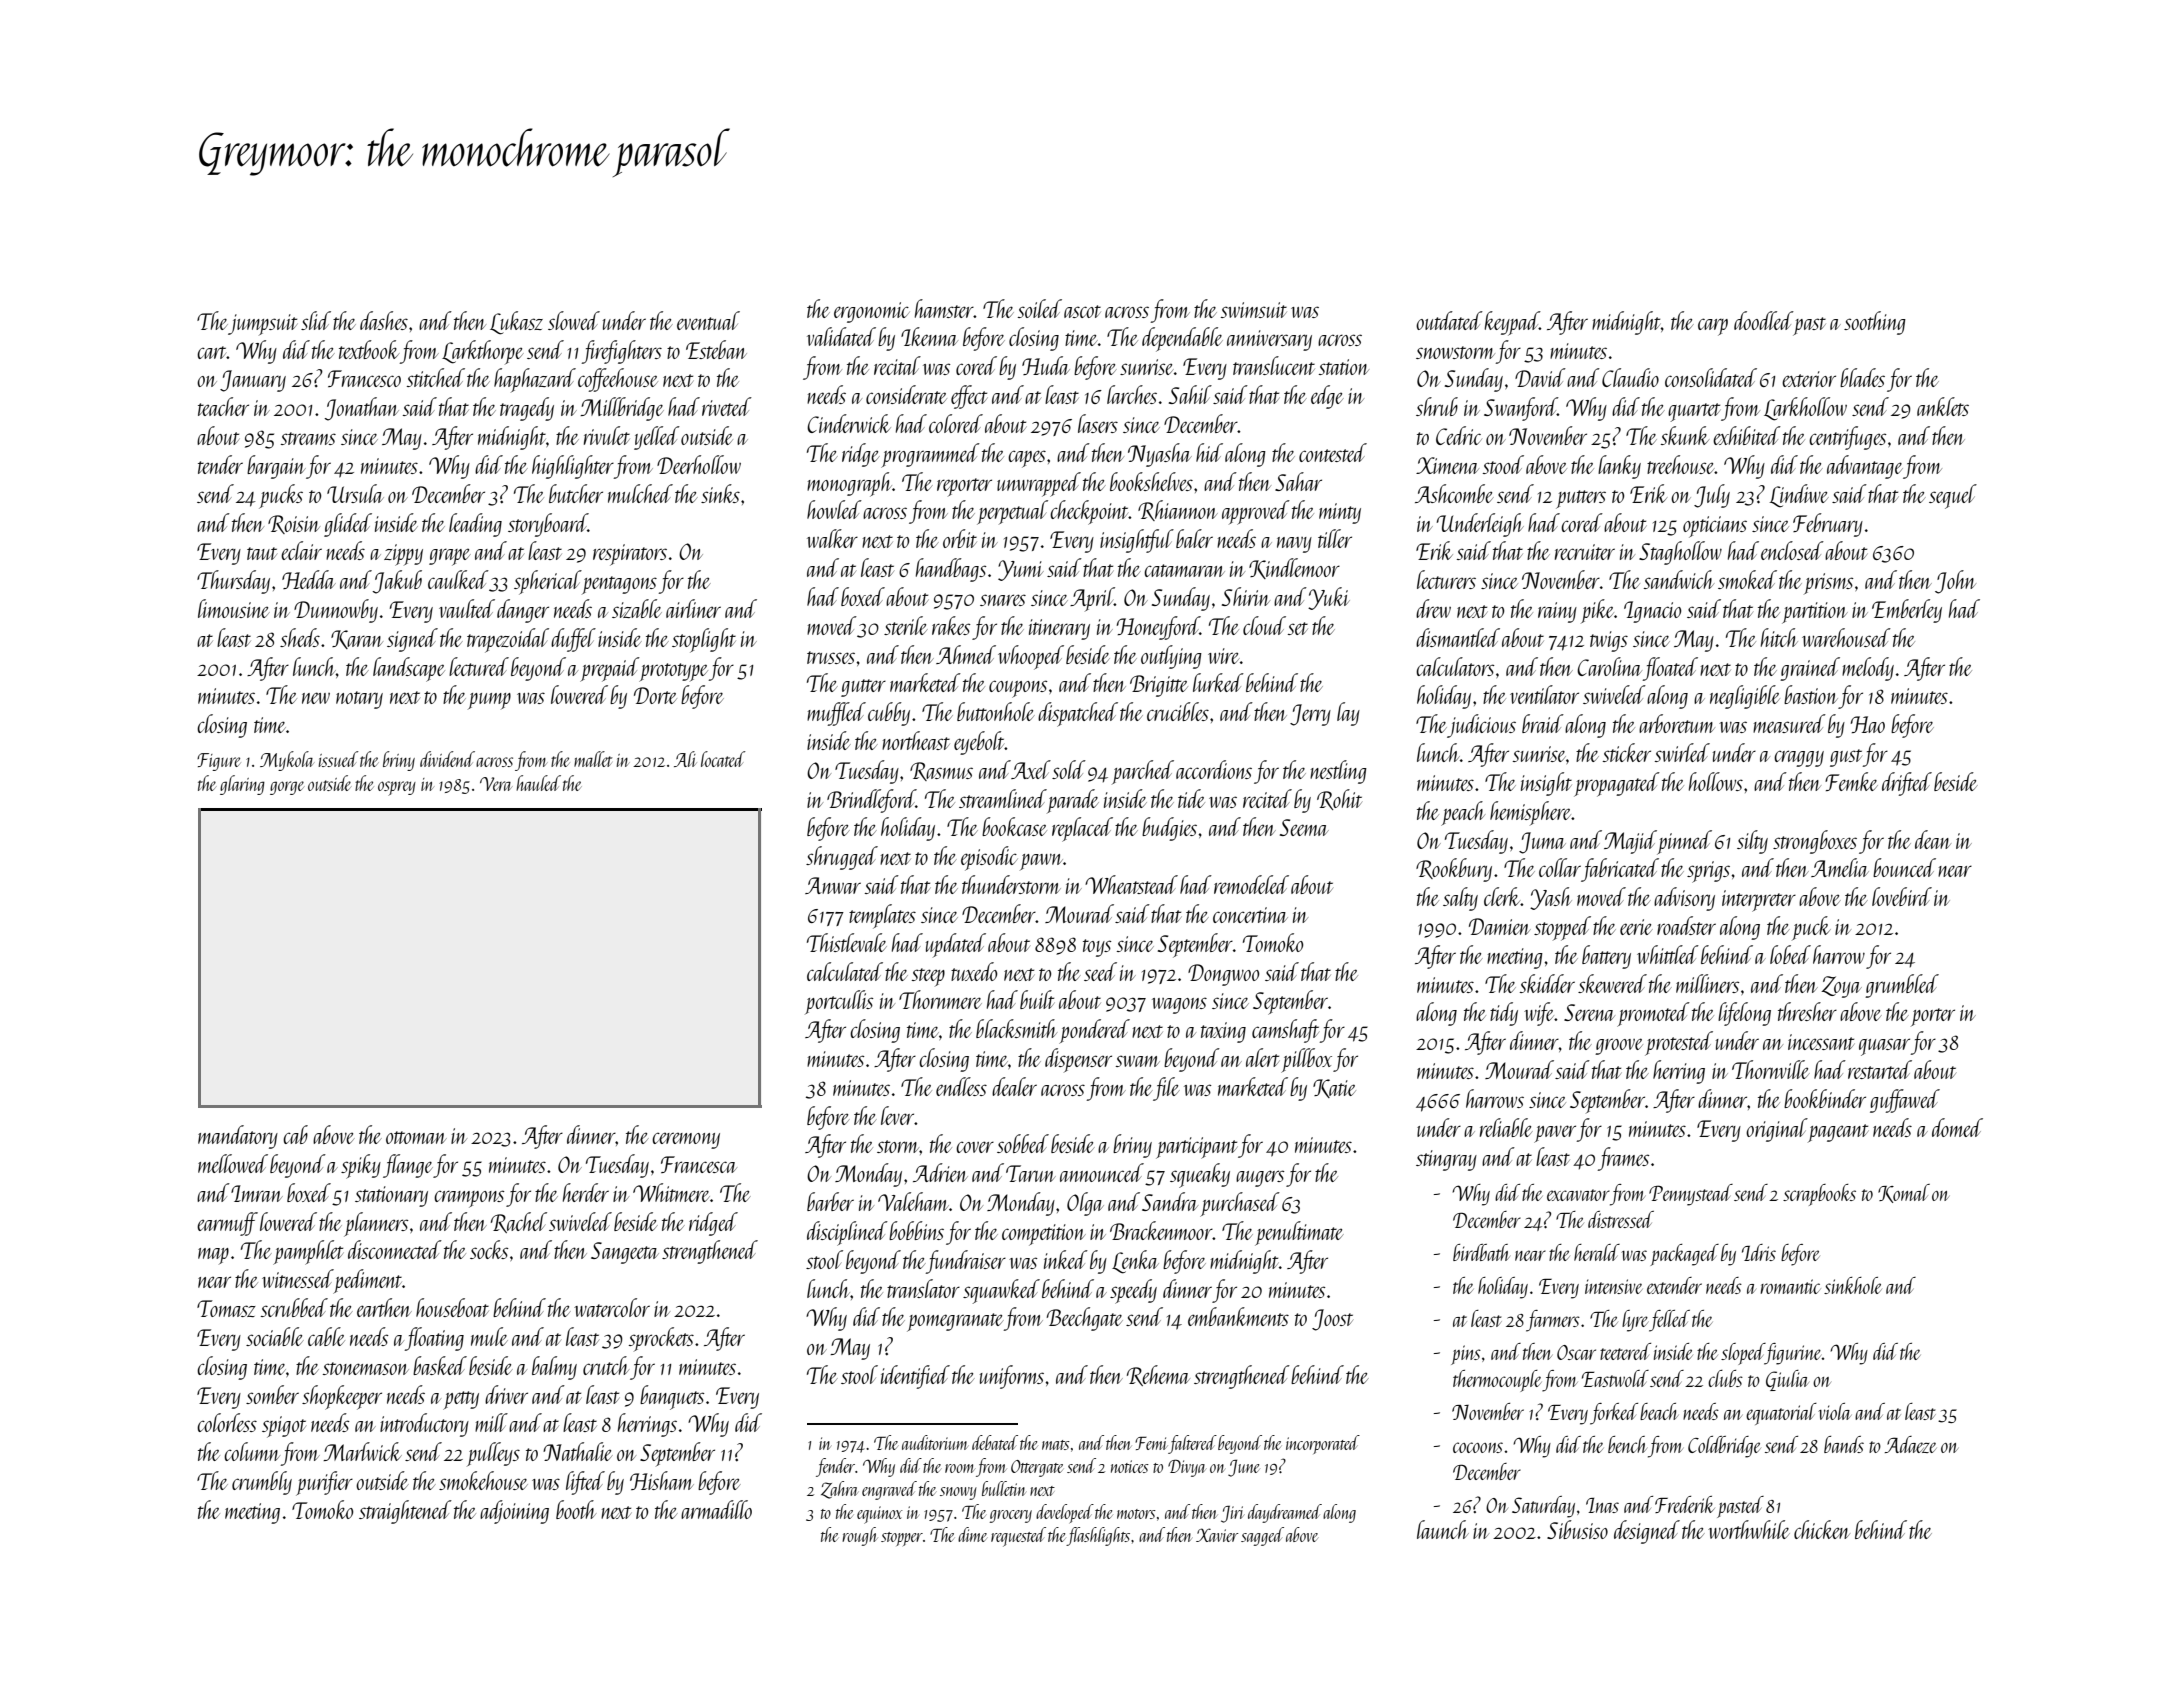 Image resolution: width=2178 pixels, height=1683 pixels. What do you see at coordinates (621, 352) in the screenshot?
I see `firefighters` at bounding box center [621, 352].
